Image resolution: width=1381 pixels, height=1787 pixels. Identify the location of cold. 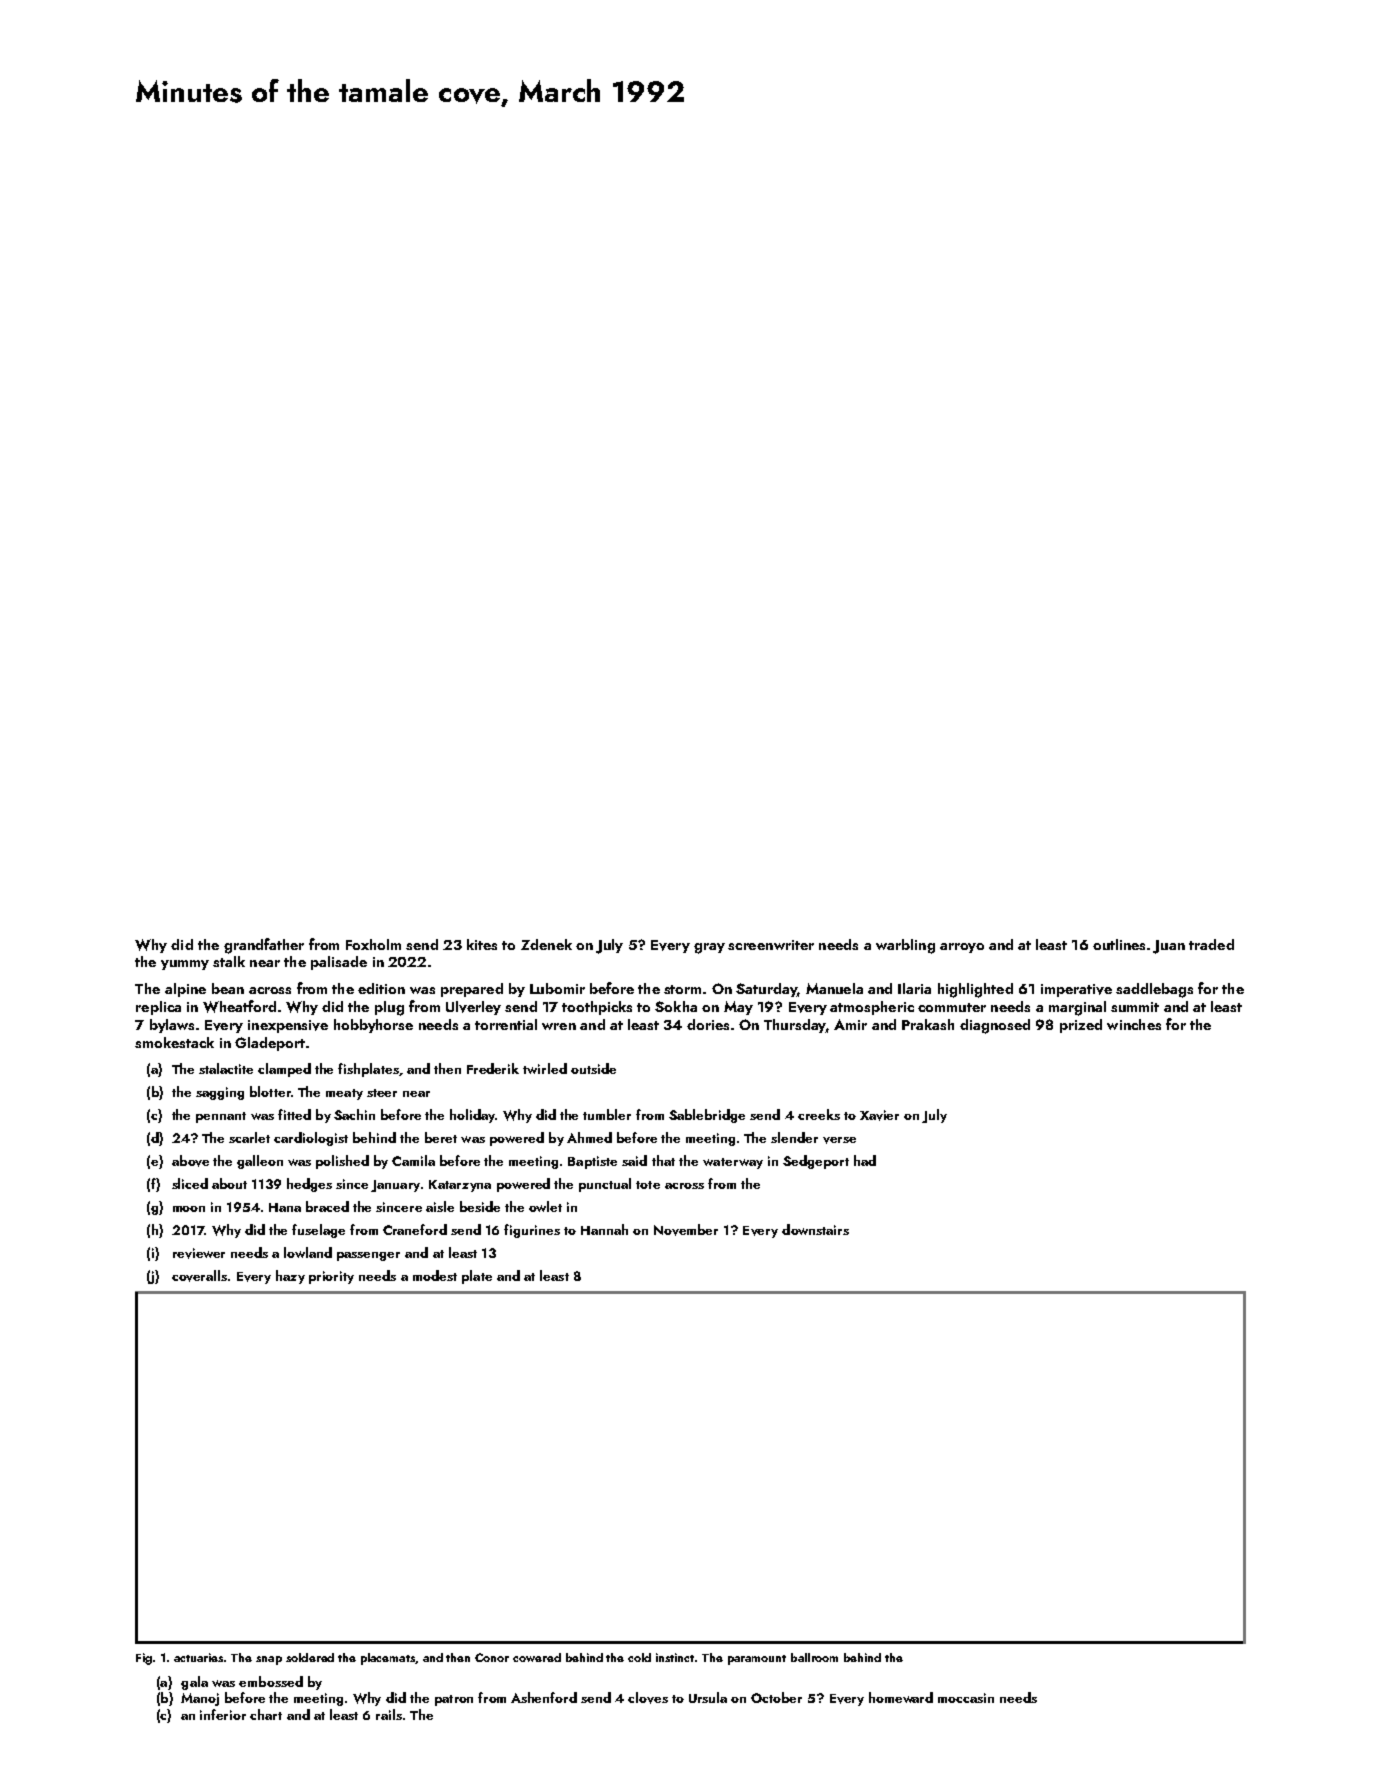
(639, 1657).
